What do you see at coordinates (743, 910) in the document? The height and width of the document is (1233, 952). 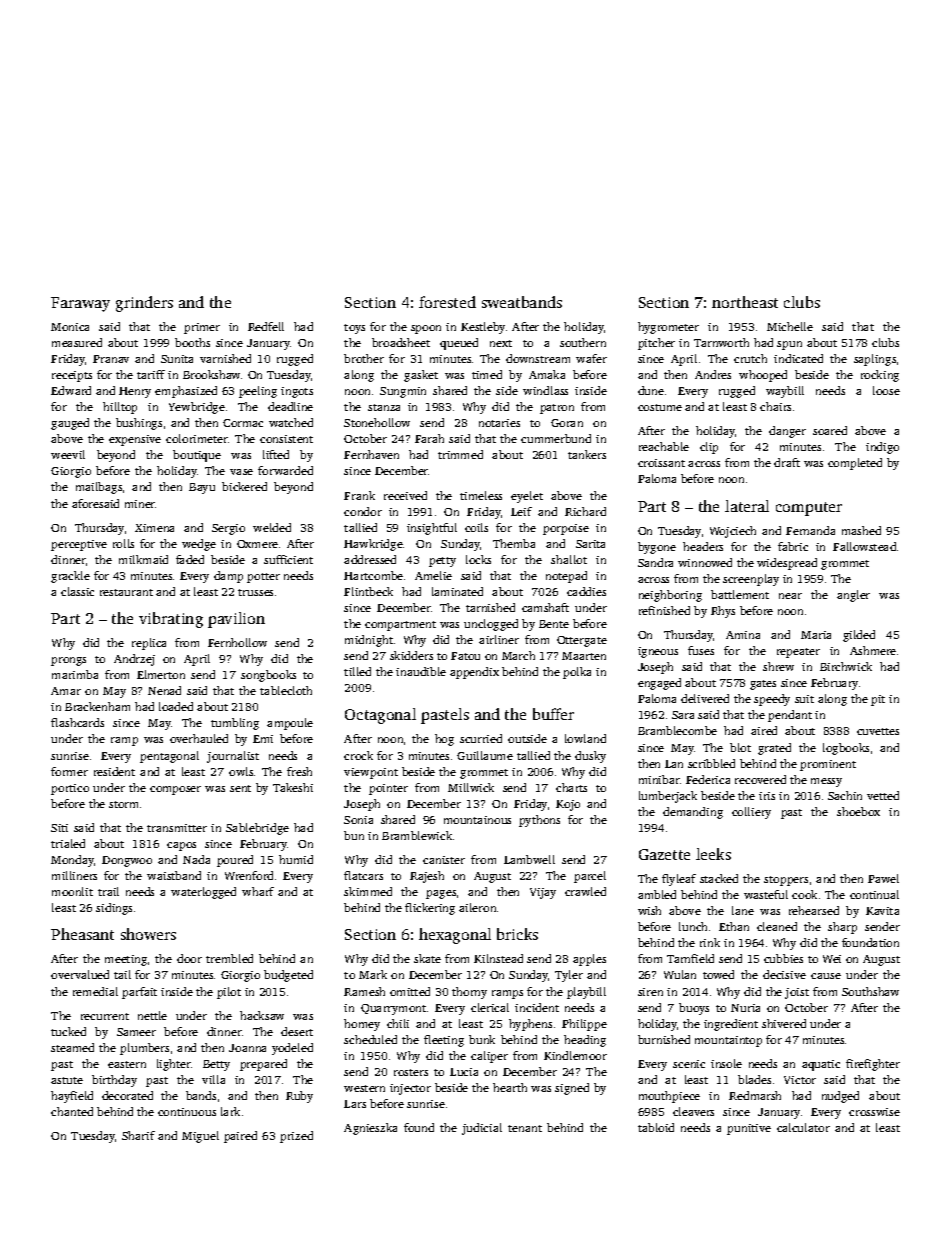 I see `lane` at bounding box center [743, 910].
